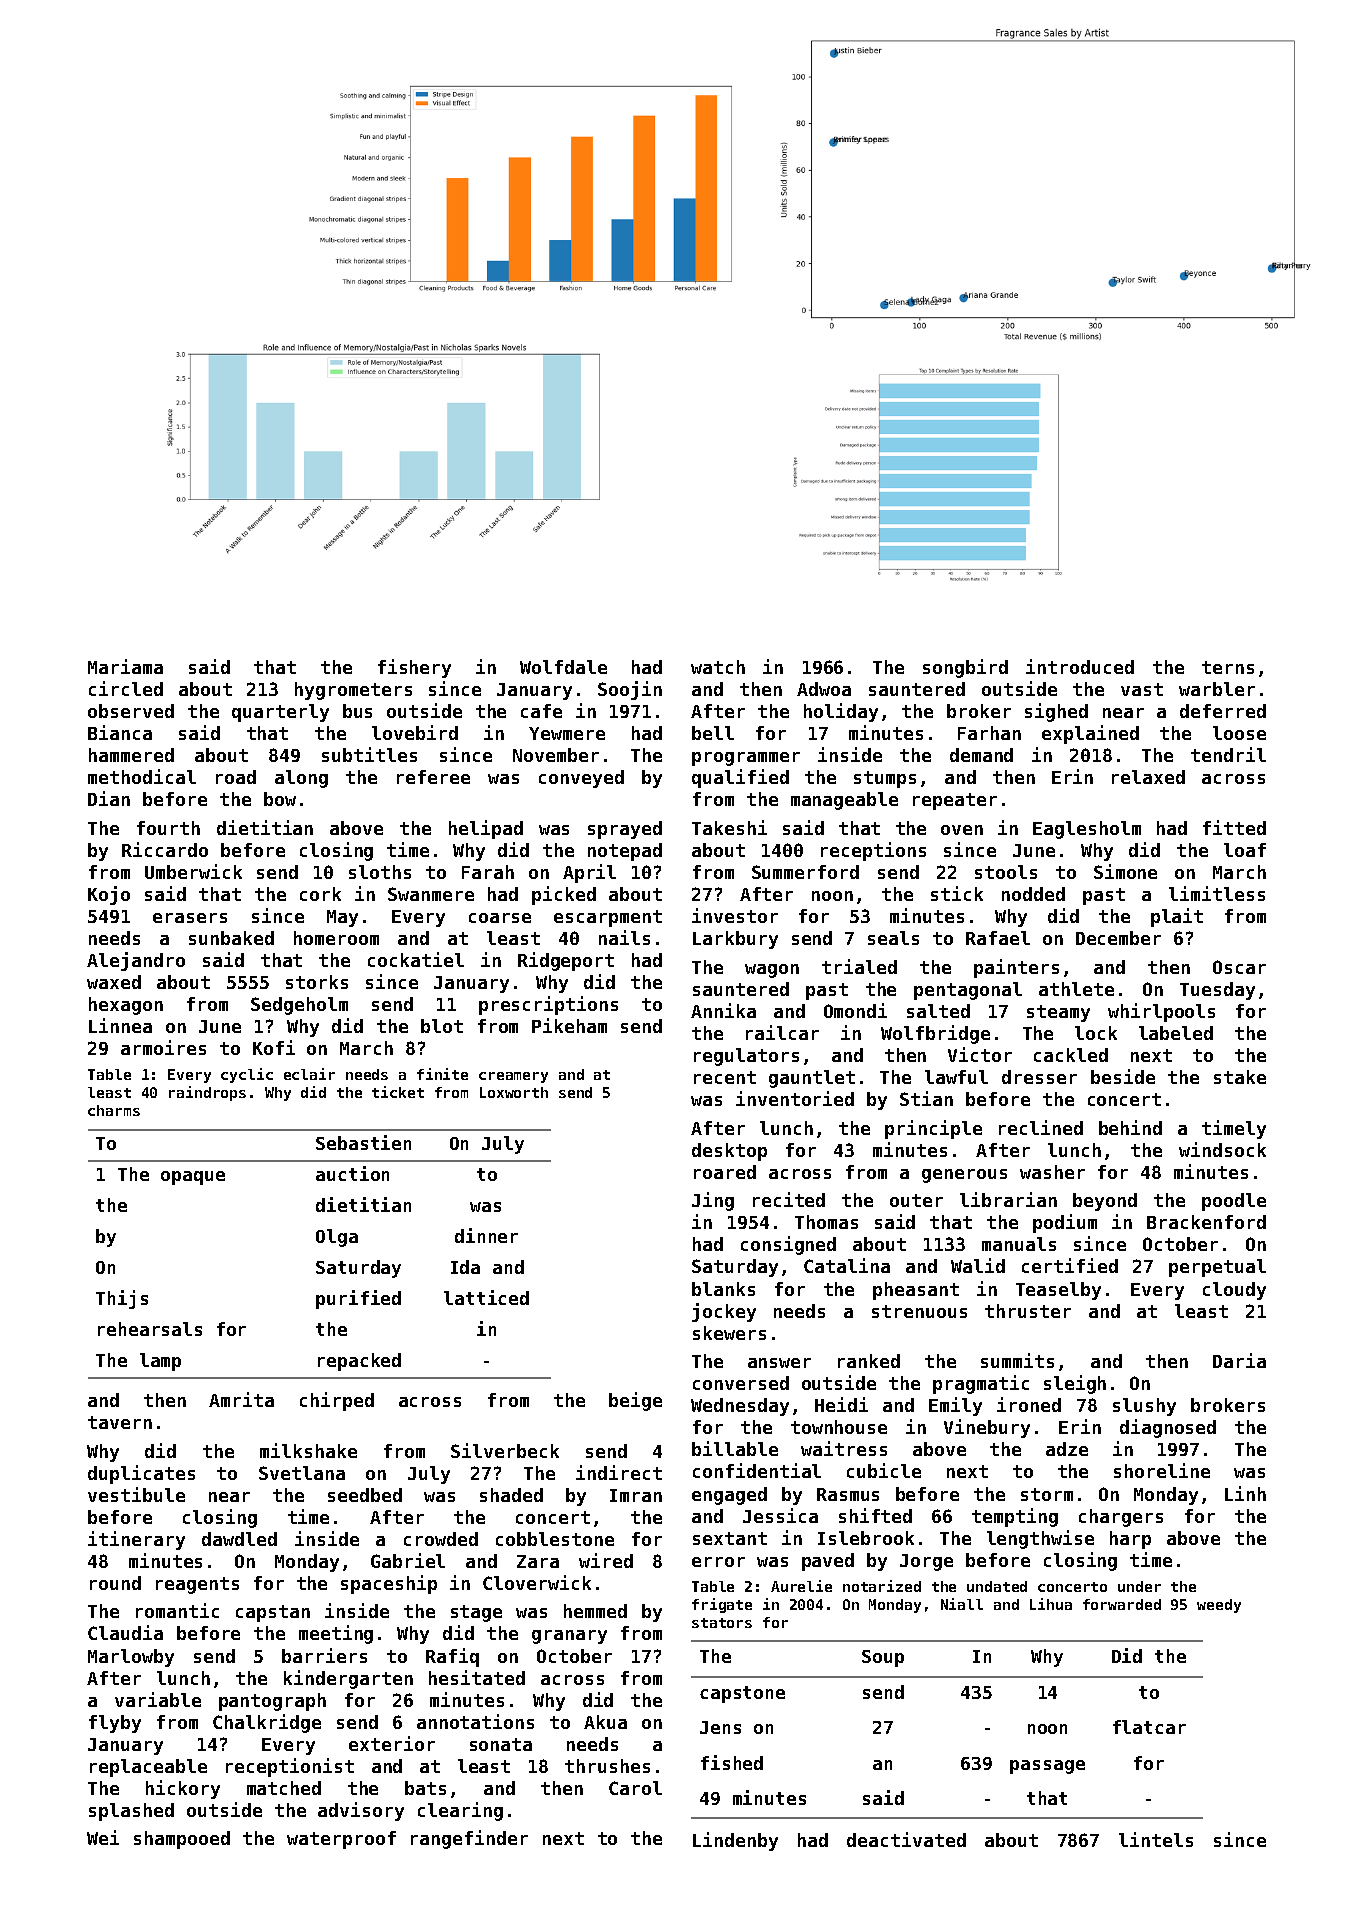 This screenshot has width=1355, height=1917. I want to click on waxed, so click(114, 982).
